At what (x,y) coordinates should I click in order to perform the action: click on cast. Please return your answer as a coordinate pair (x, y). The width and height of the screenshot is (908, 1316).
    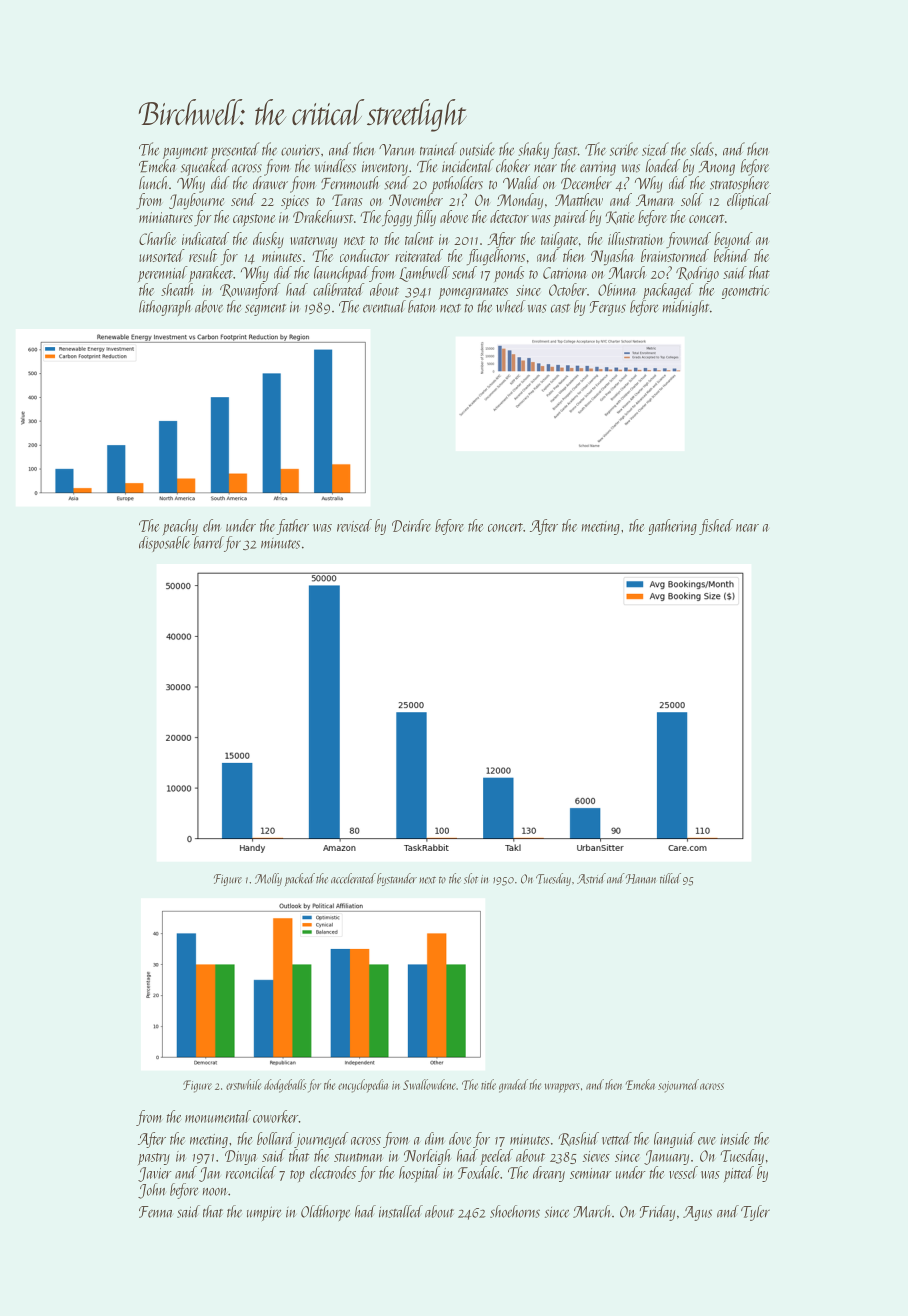
    Looking at the image, I should click on (560, 308).
